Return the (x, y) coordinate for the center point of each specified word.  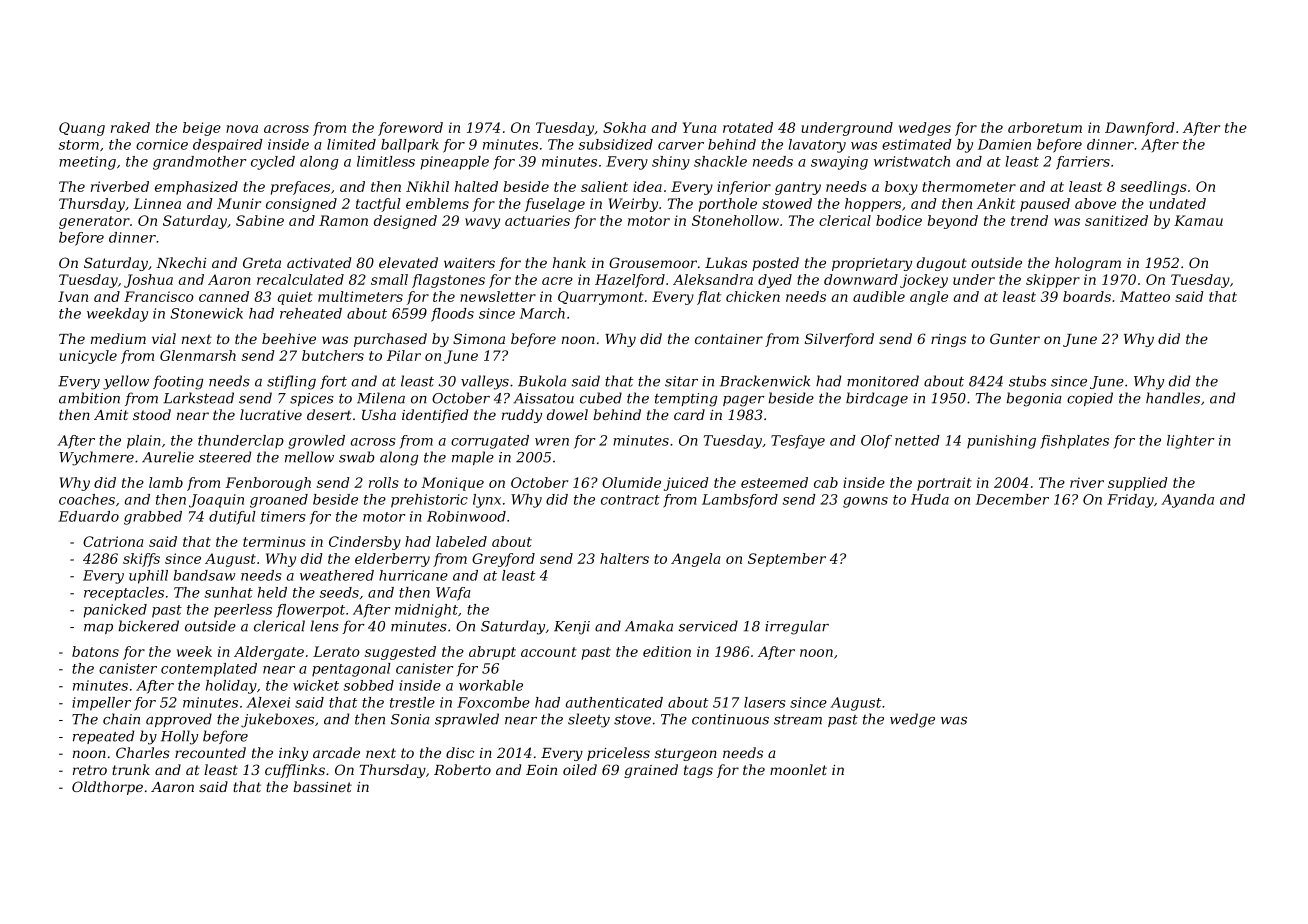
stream (798, 720)
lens (324, 626)
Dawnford (1140, 129)
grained (651, 771)
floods (452, 315)
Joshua (148, 281)
